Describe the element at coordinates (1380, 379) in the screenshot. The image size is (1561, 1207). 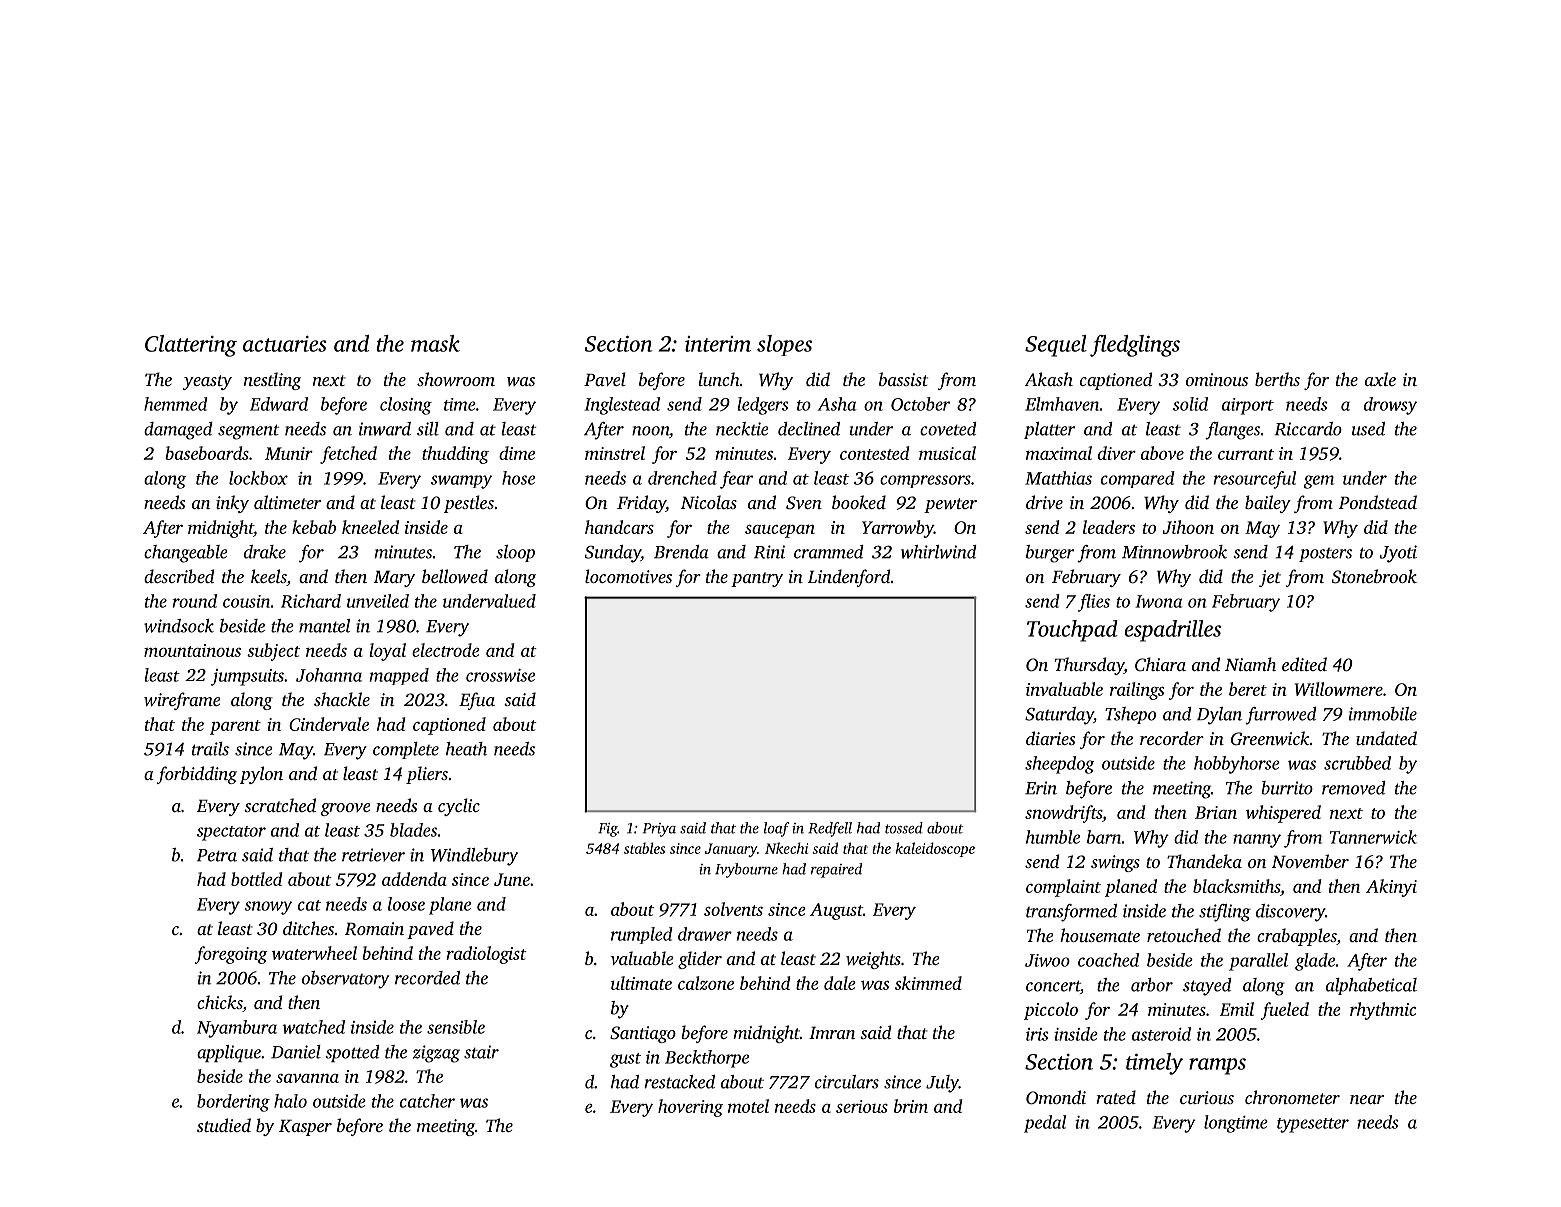
I see `axle` at that location.
